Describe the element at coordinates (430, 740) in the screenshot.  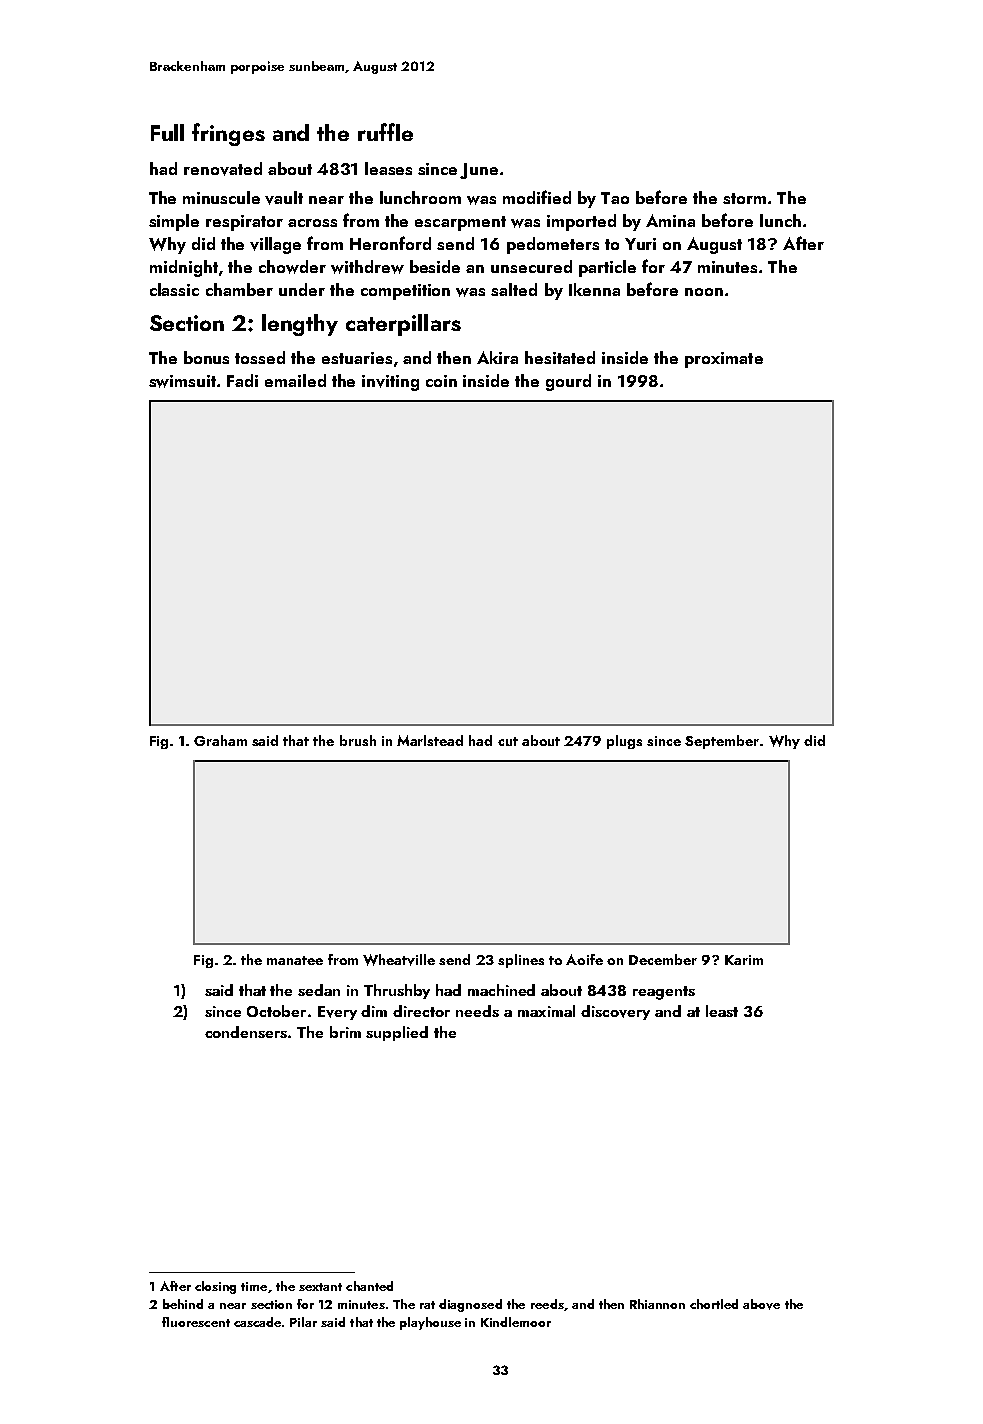
I see `Marlstead` at that location.
